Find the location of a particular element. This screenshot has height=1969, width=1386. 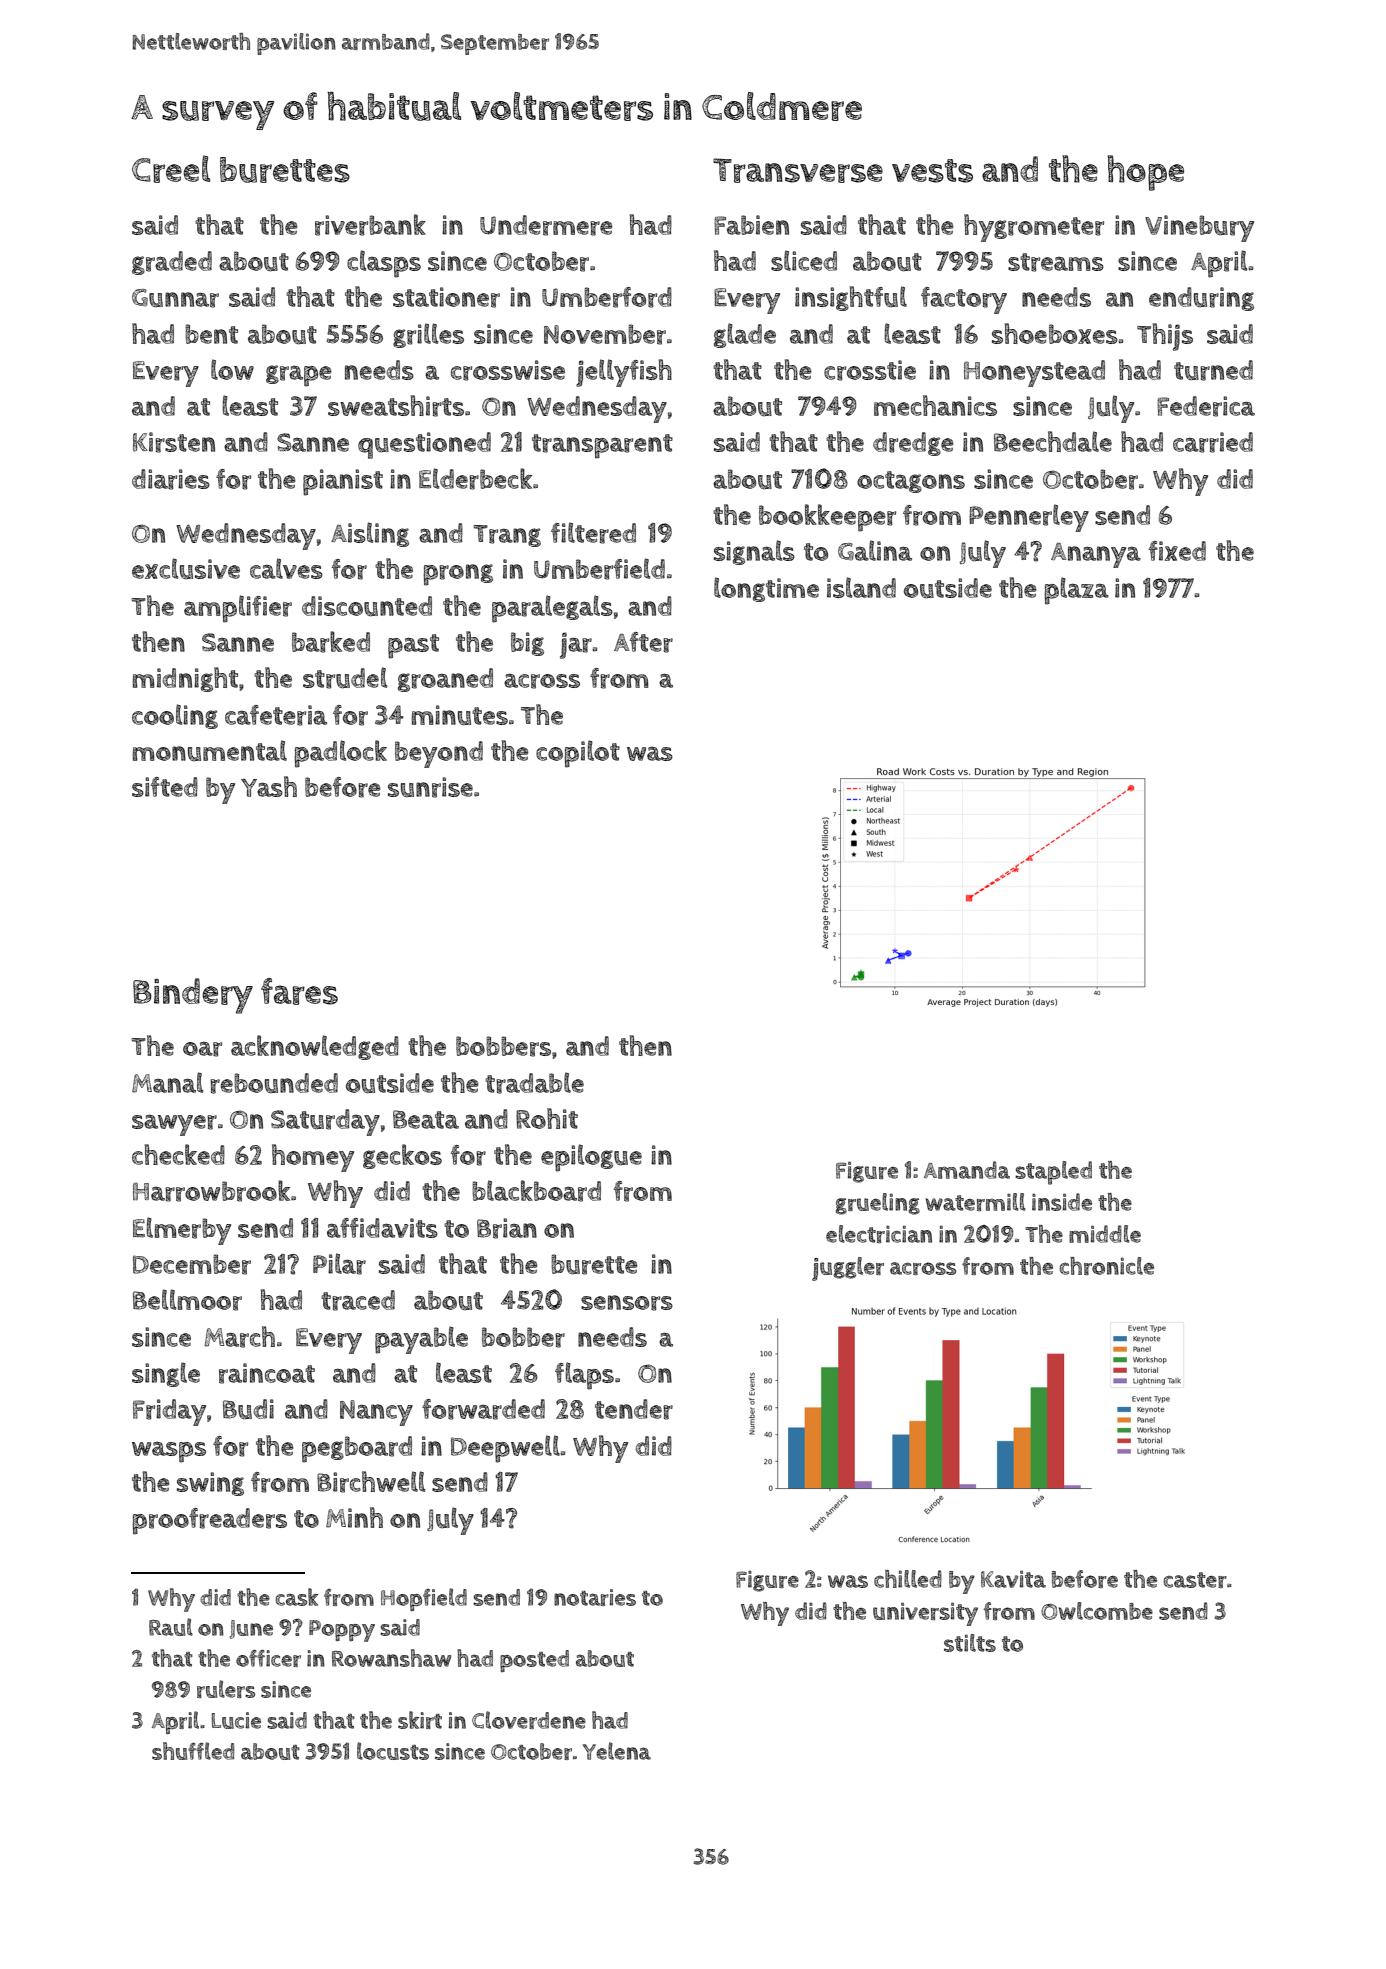

pianist is located at coordinates (343, 482).
